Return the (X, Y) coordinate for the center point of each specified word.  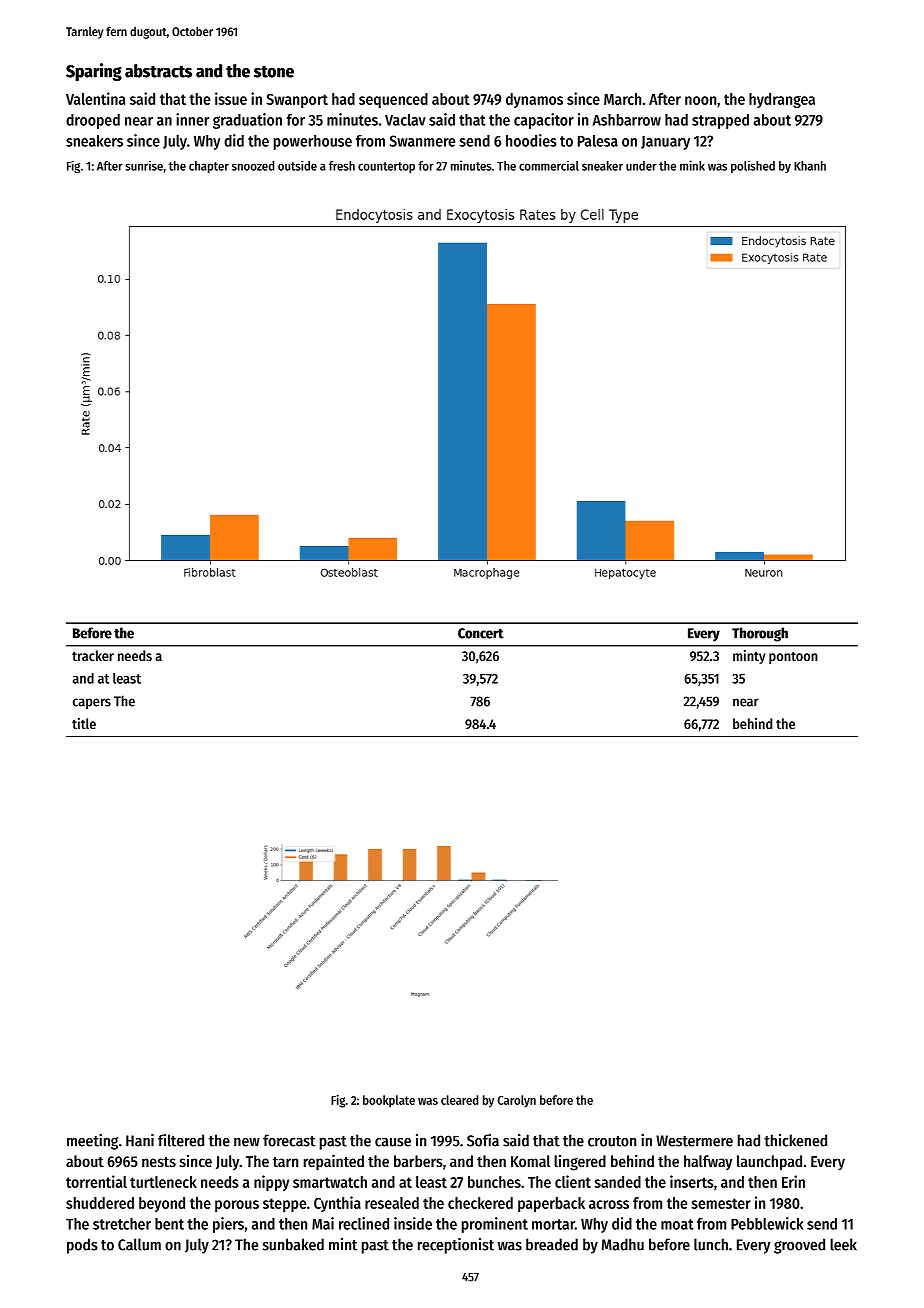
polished (753, 167)
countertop (386, 167)
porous (237, 1206)
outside (297, 166)
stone (274, 72)
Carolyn (517, 1101)
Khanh (810, 166)
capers (92, 703)
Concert (481, 633)
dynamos (534, 100)
